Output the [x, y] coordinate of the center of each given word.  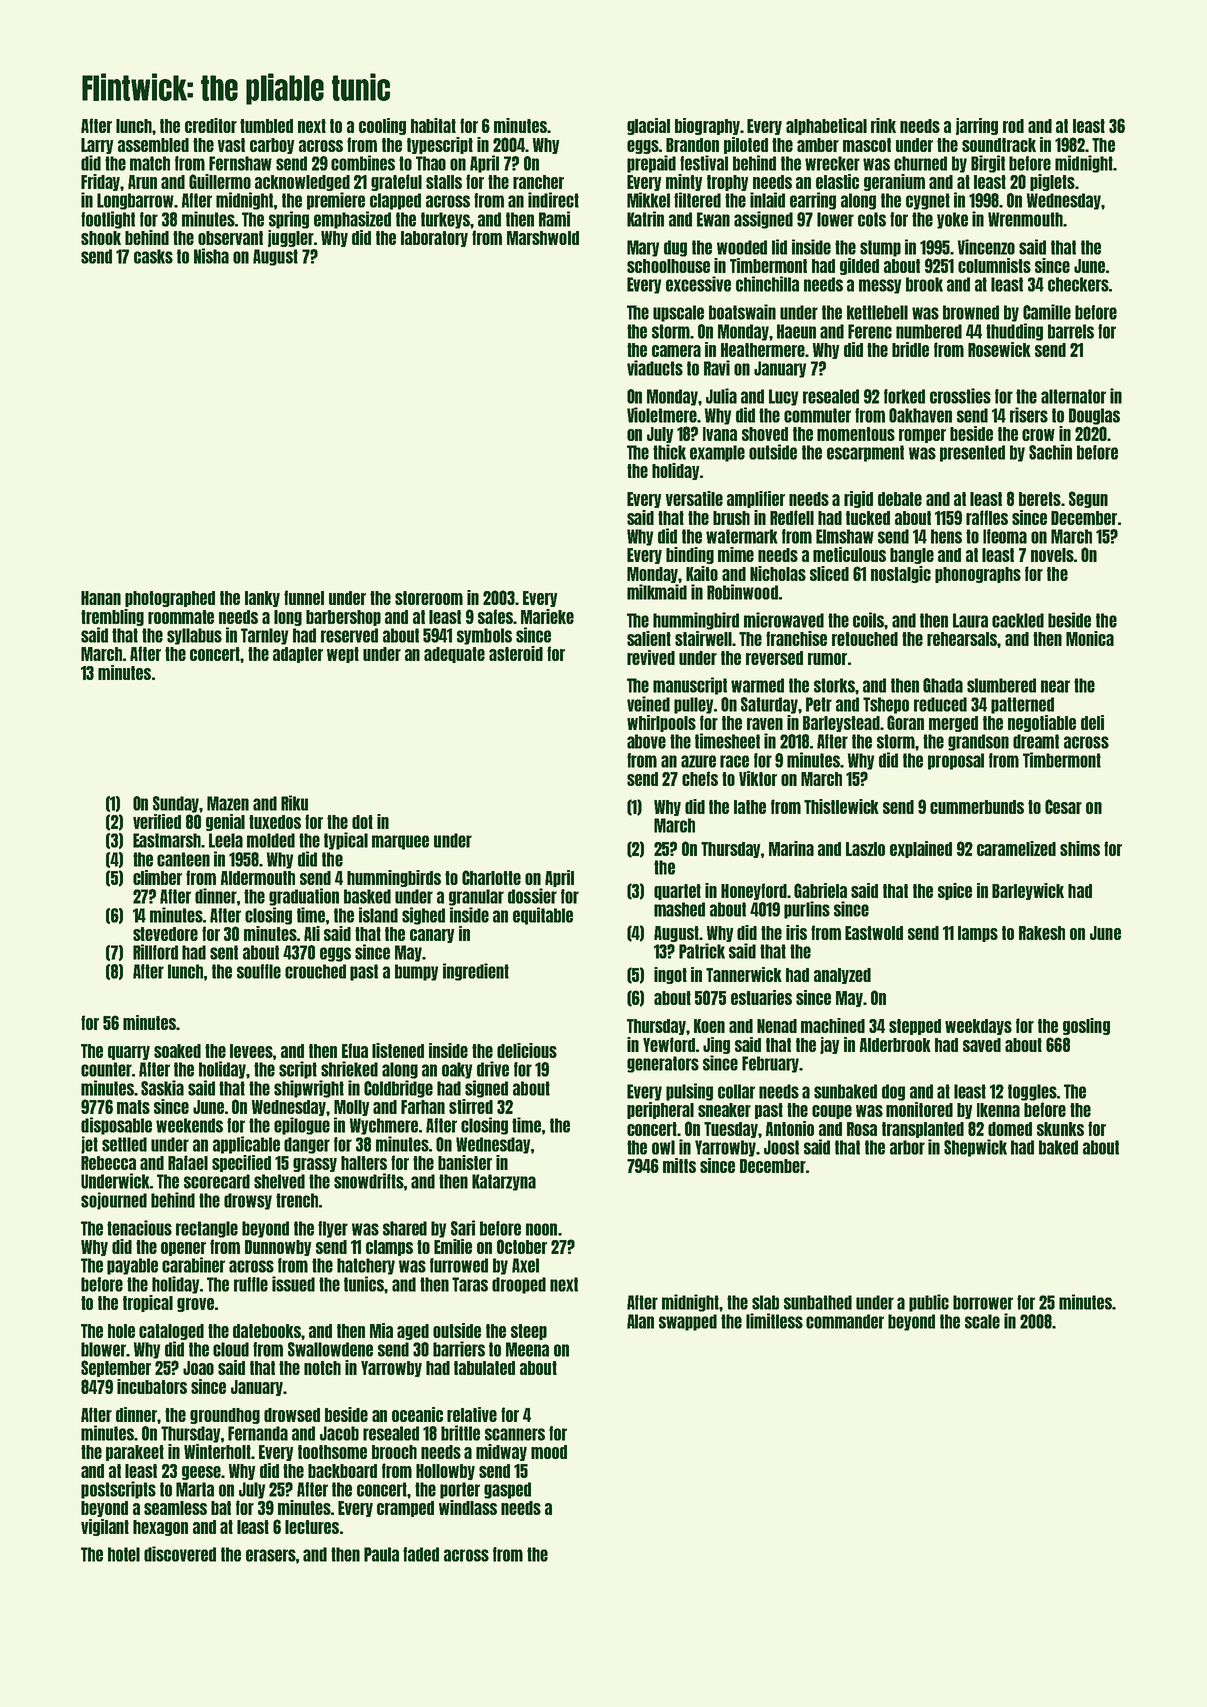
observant [230, 238]
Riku [294, 803]
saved [982, 1045]
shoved [765, 434]
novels [1052, 555]
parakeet [135, 1453]
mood [549, 1452]
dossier [532, 896]
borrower [983, 1302]
